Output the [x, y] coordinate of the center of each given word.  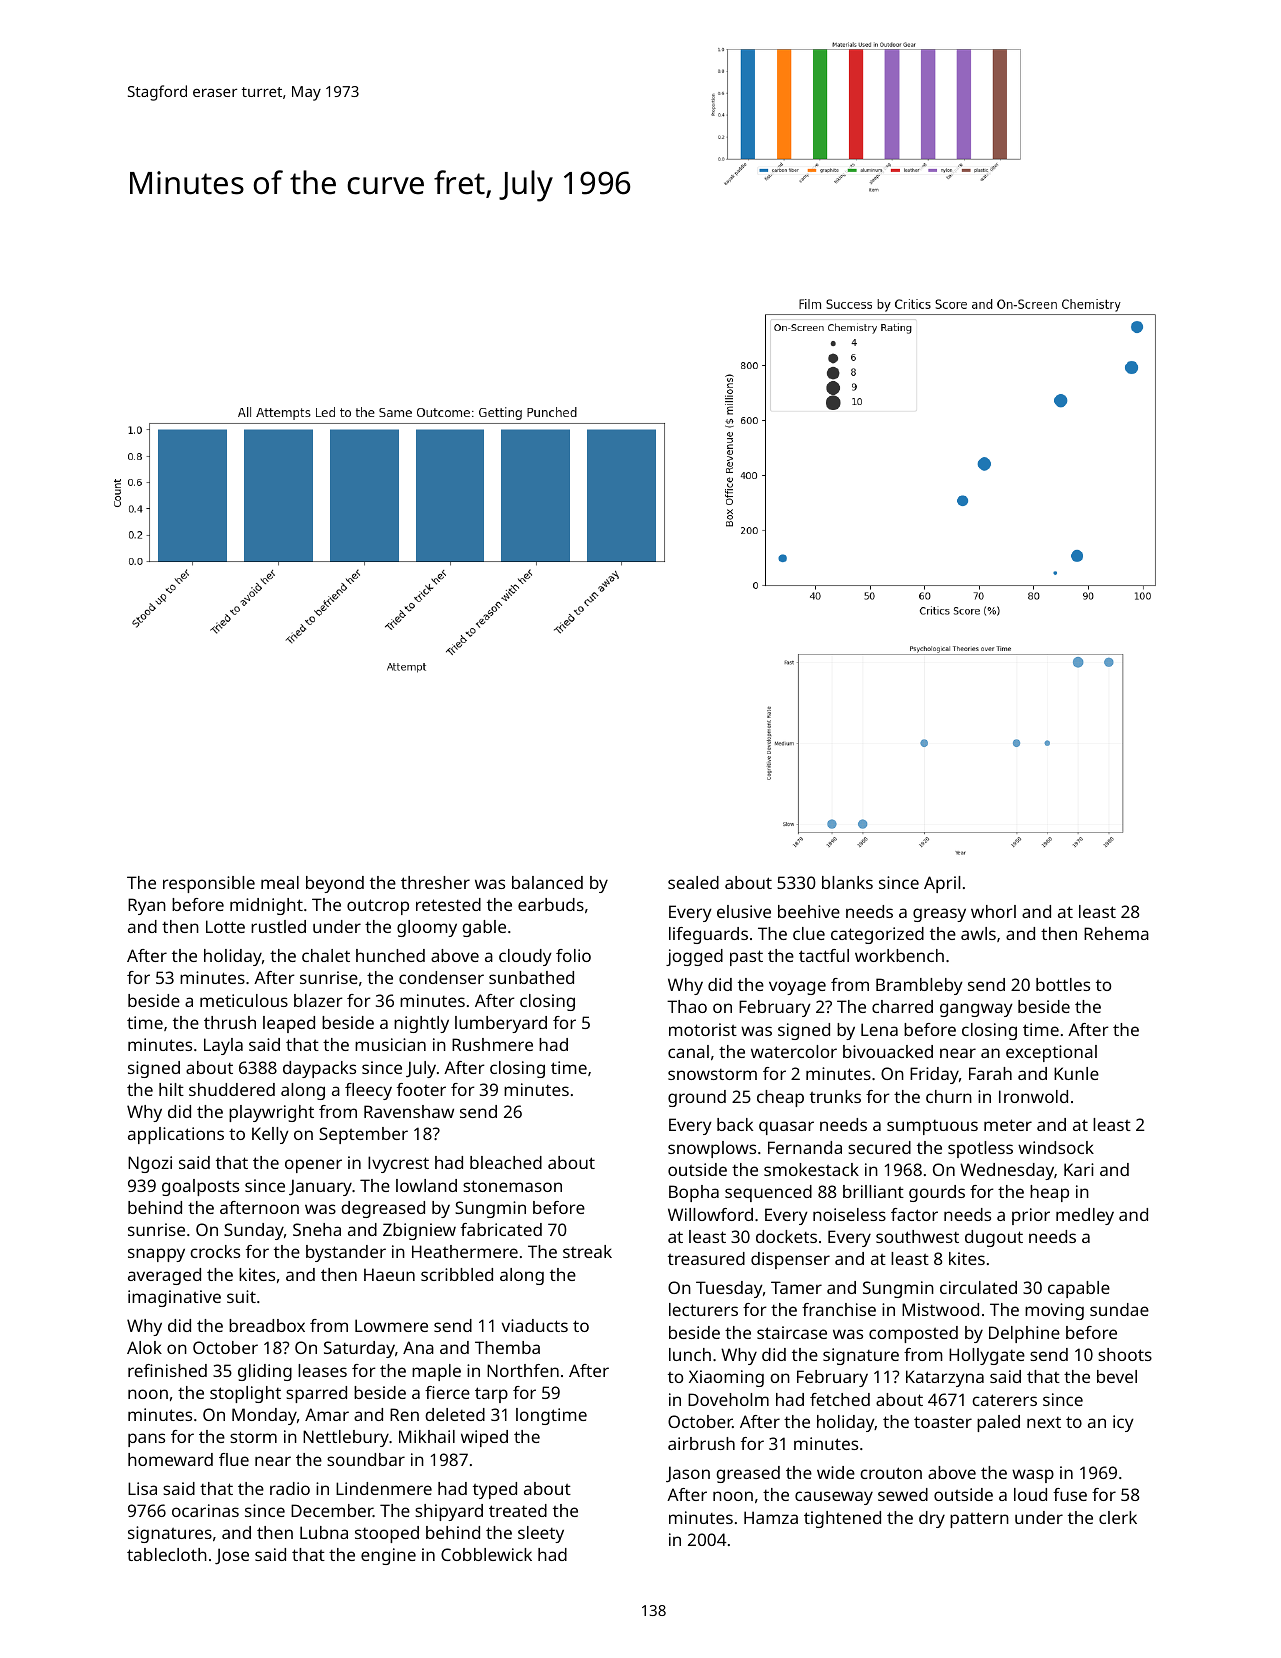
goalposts [200, 1187]
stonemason [512, 1186]
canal [688, 1051]
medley [1085, 1216]
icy [1123, 1423]
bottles [1063, 984]
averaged [164, 1276]
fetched [840, 1399]
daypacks [319, 1069]
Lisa [142, 1488]
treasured [706, 1258]
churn [949, 1096]
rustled [278, 926]
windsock [1056, 1147]
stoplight [245, 1394]
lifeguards [708, 935]
